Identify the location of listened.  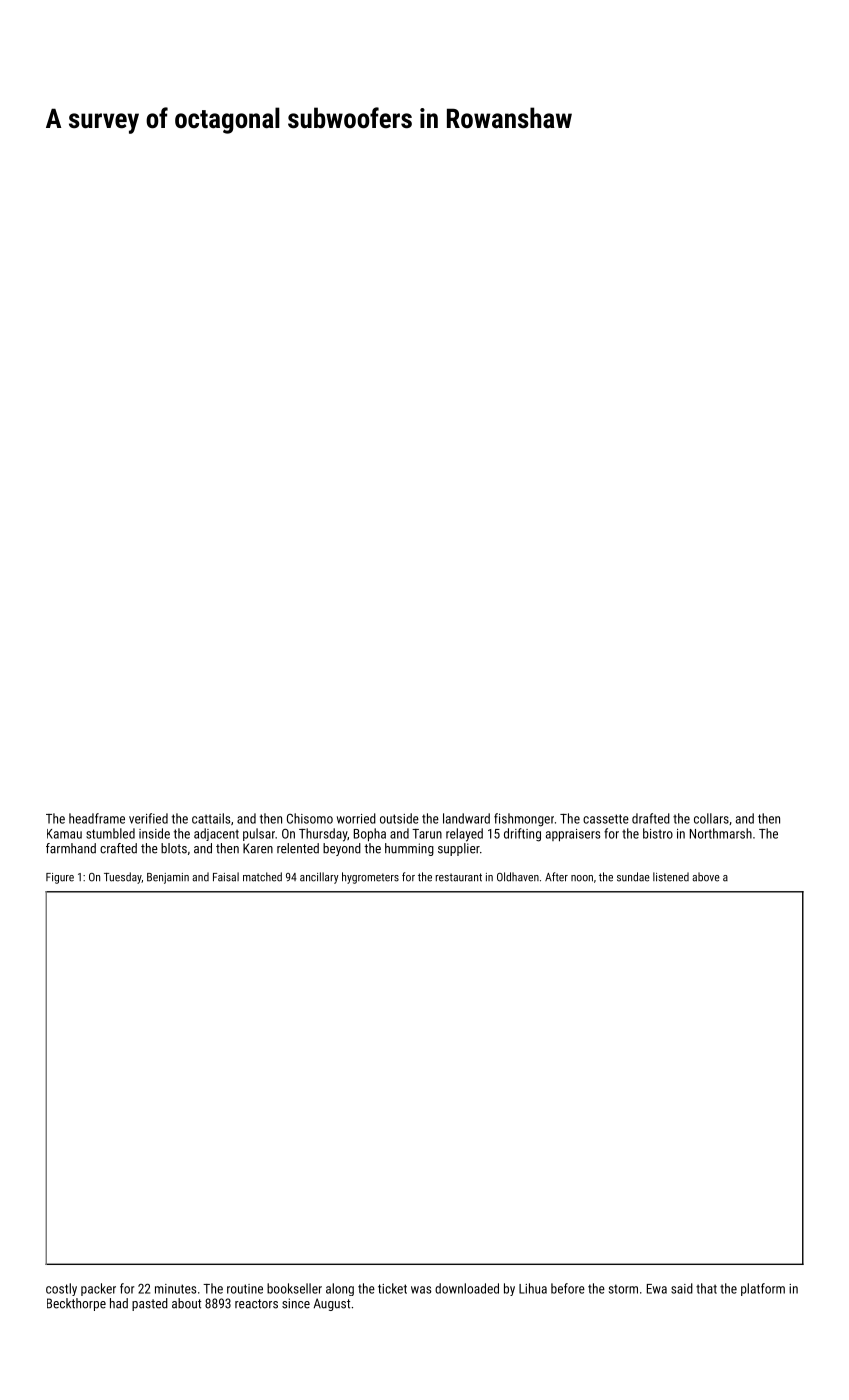
(671, 877).
